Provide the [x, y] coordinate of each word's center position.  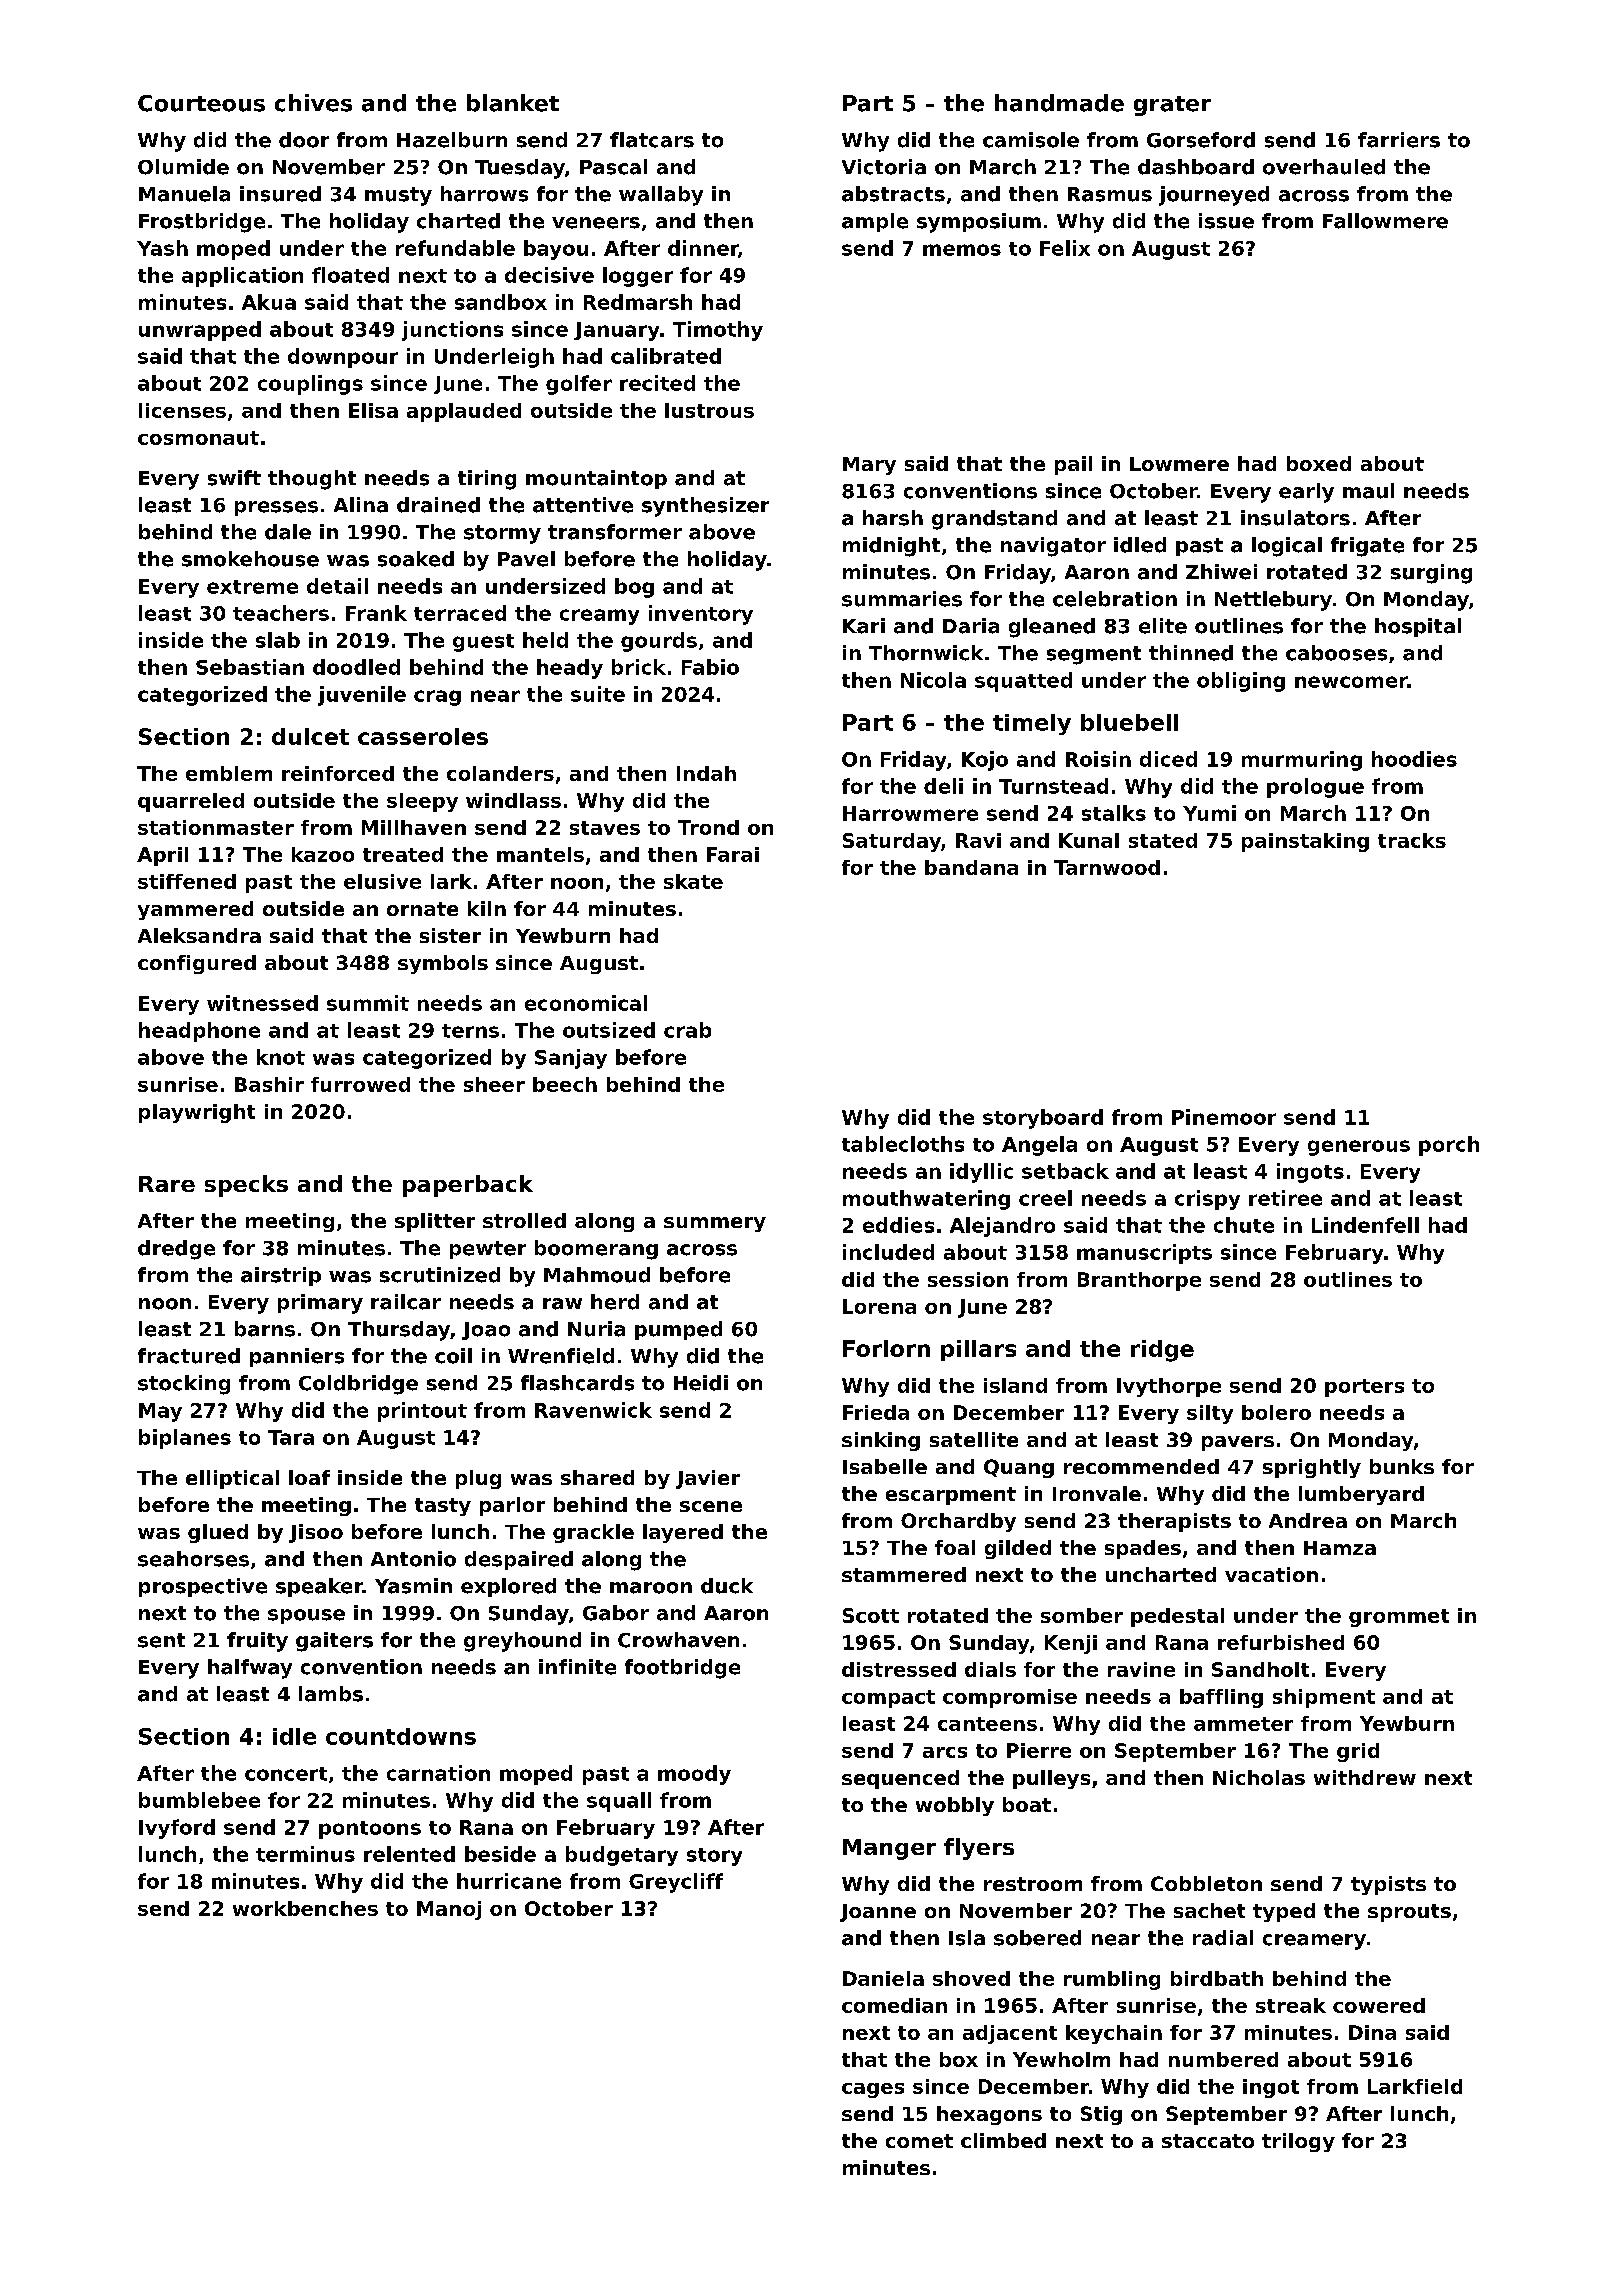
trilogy [1298, 2142]
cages [873, 2090]
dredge [176, 1250]
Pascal [613, 167]
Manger [889, 1849]
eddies [898, 1225]
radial [1223, 1938]
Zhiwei [1221, 572]
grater [1172, 106]
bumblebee [199, 1800]
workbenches [305, 1908]
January [616, 331]
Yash [162, 248]
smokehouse [250, 559]
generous [1359, 1148]
